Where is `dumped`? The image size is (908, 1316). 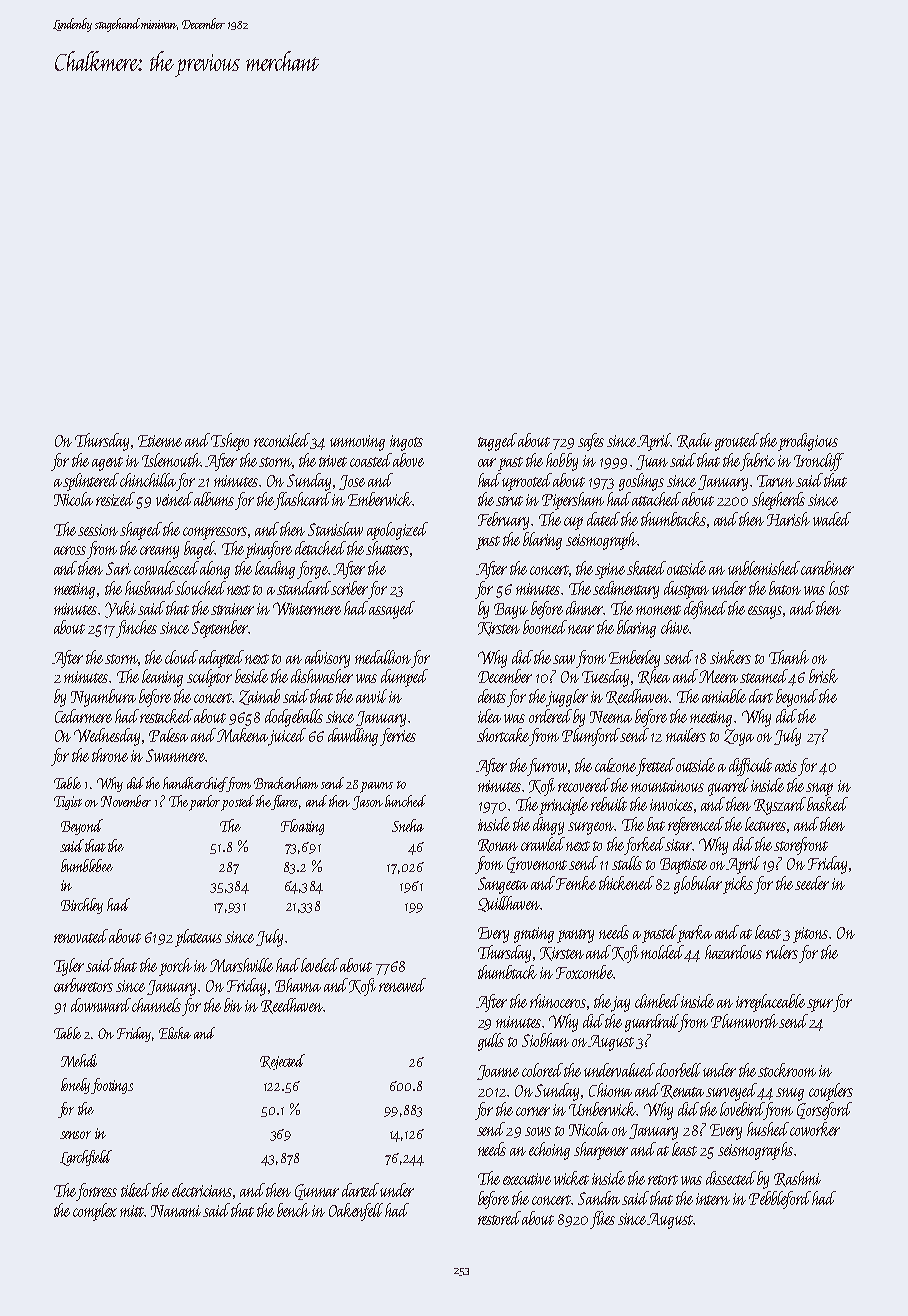
dumped is located at coordinates (404, 678).
